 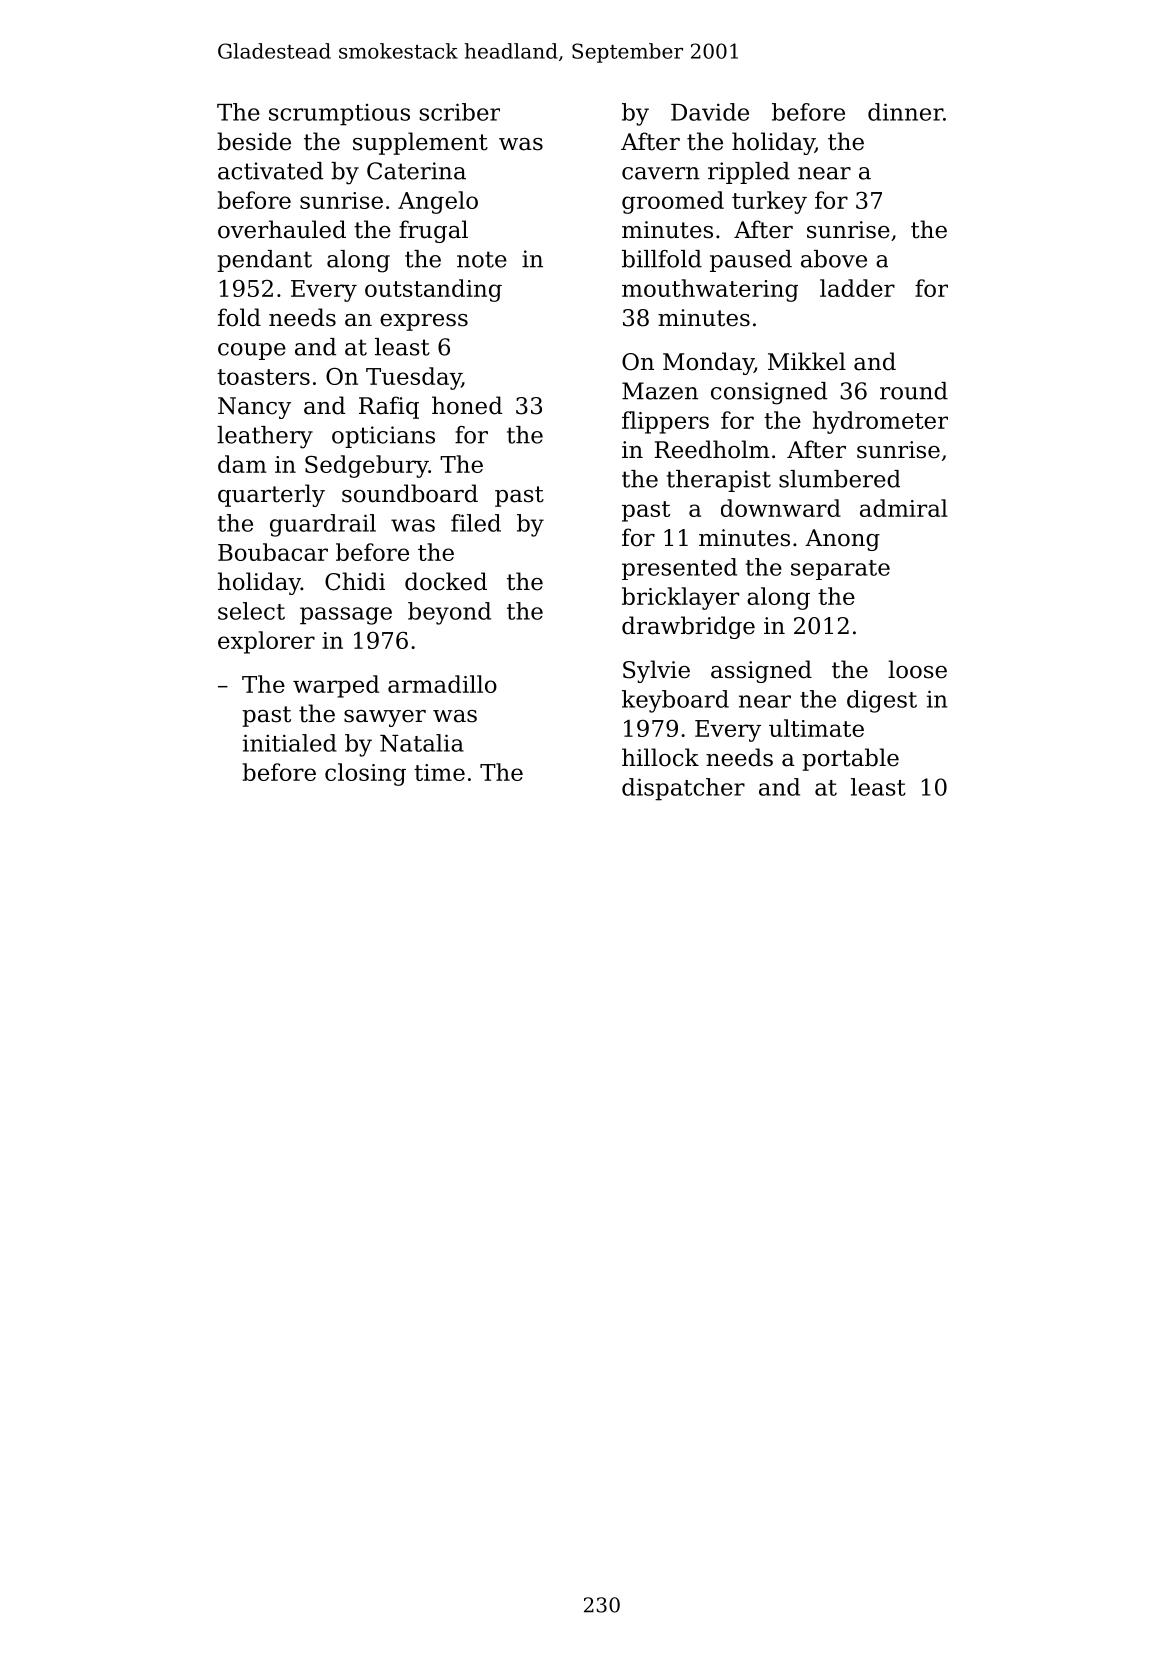 I want to click on closing, so click(x=365, y=774).
